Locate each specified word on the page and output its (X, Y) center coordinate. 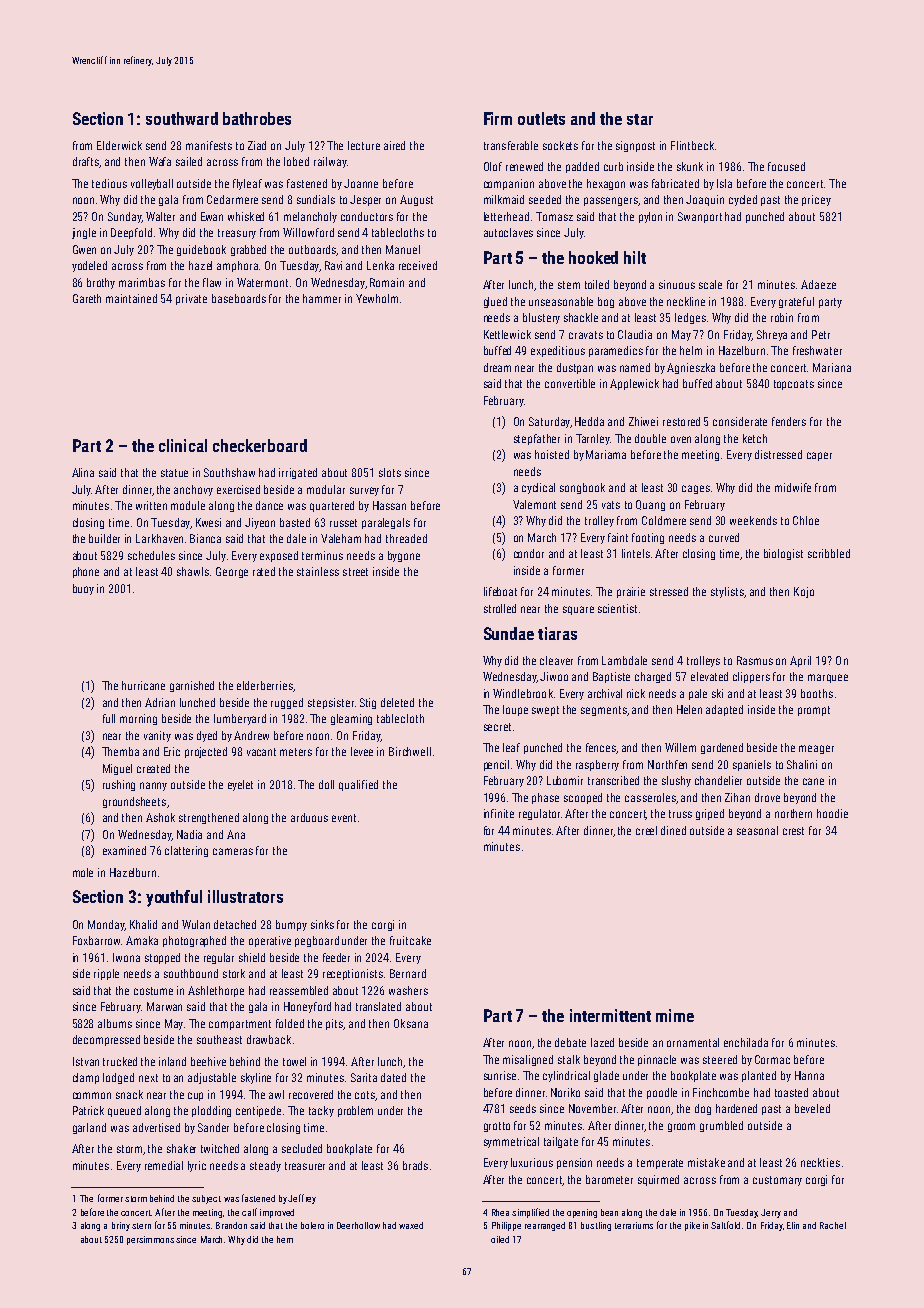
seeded (545, 199)
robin (782, 317)
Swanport (700, 217)
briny (121, 1226)
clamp (86, 1078)
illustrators (245, 896)
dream (497, 367)
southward (182, 118)
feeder (336, 957)
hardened (736, 1108)
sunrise (500, 1075)
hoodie (832, 813)
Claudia (635, 334)
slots (390, 472)
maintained (131, 298)
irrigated (298, 473)
